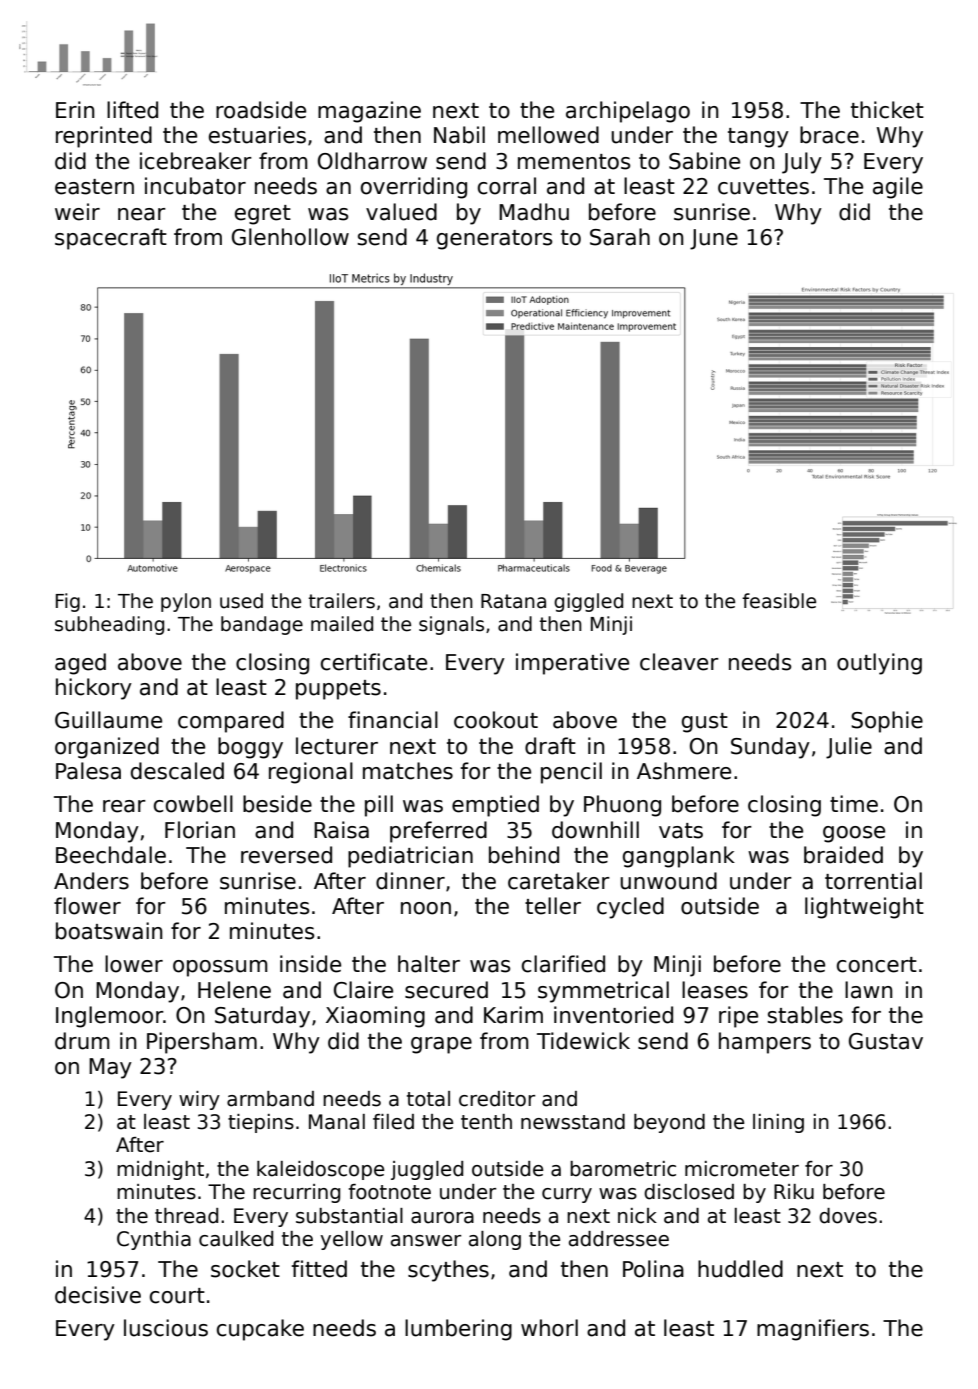 Image resolution: width=978 pixels, height=1389 pixels. What do you see at coordinates (236, 1239) in the image?
I see `caulked` at bounding box center [236, 1239].
